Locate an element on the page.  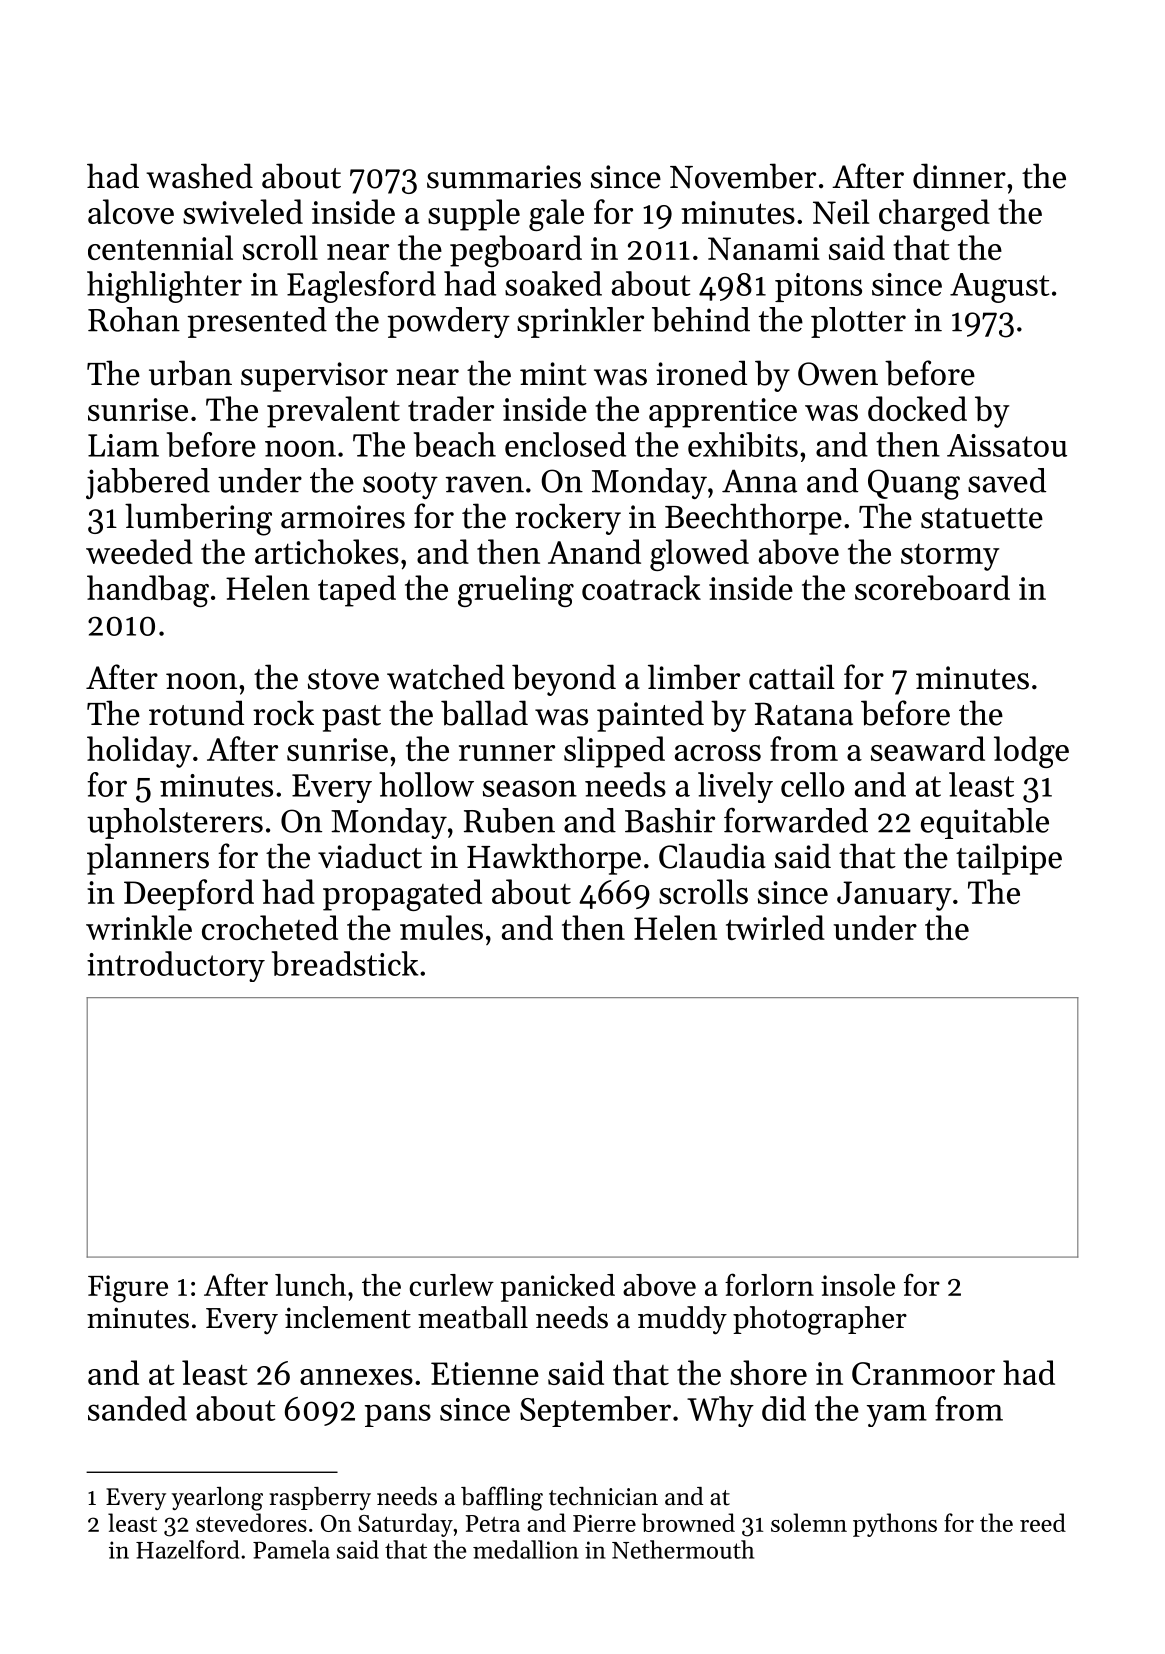
rotund is located at coordinates (196, 713).
